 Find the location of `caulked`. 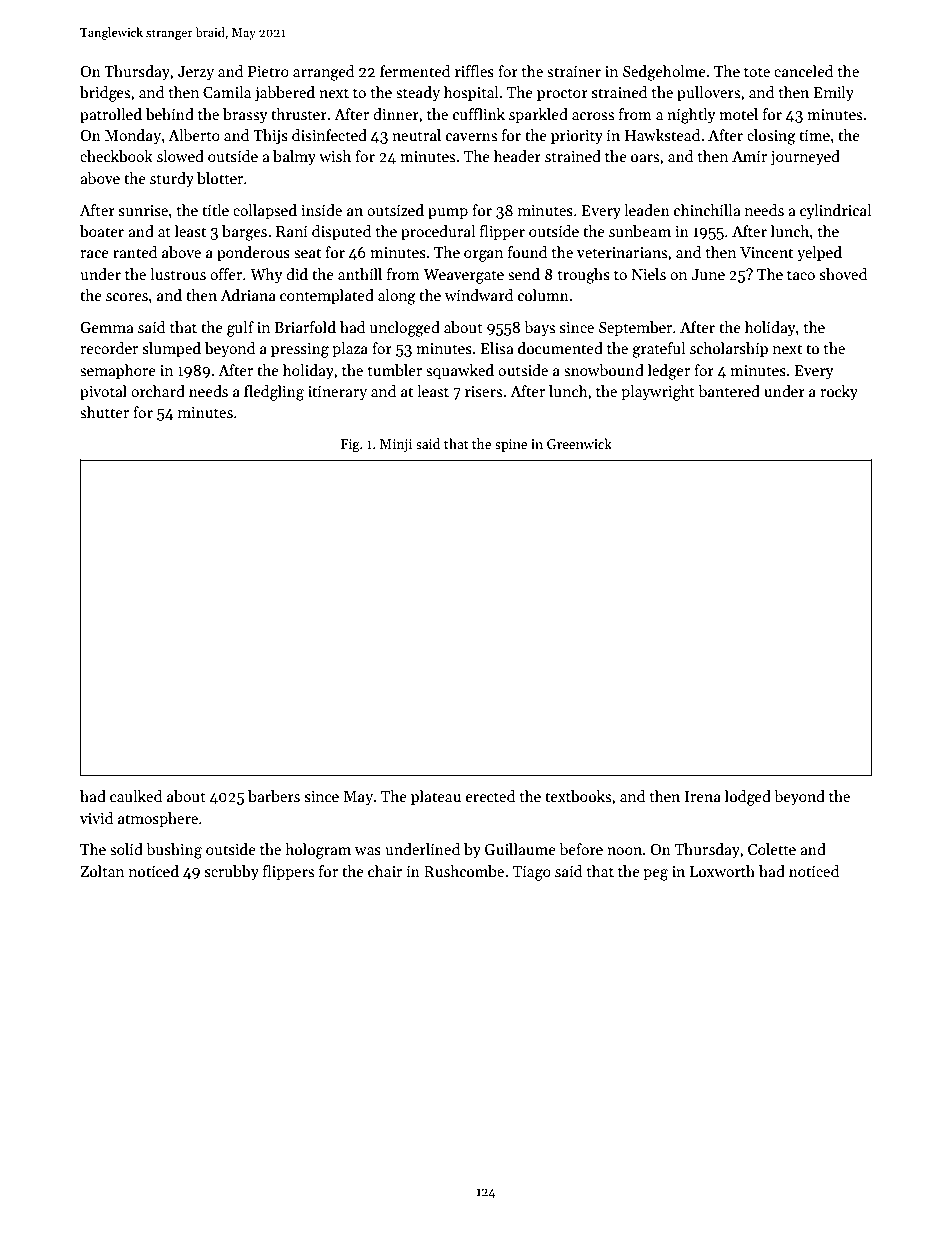

caulked is located at coordinates (136, 796).
